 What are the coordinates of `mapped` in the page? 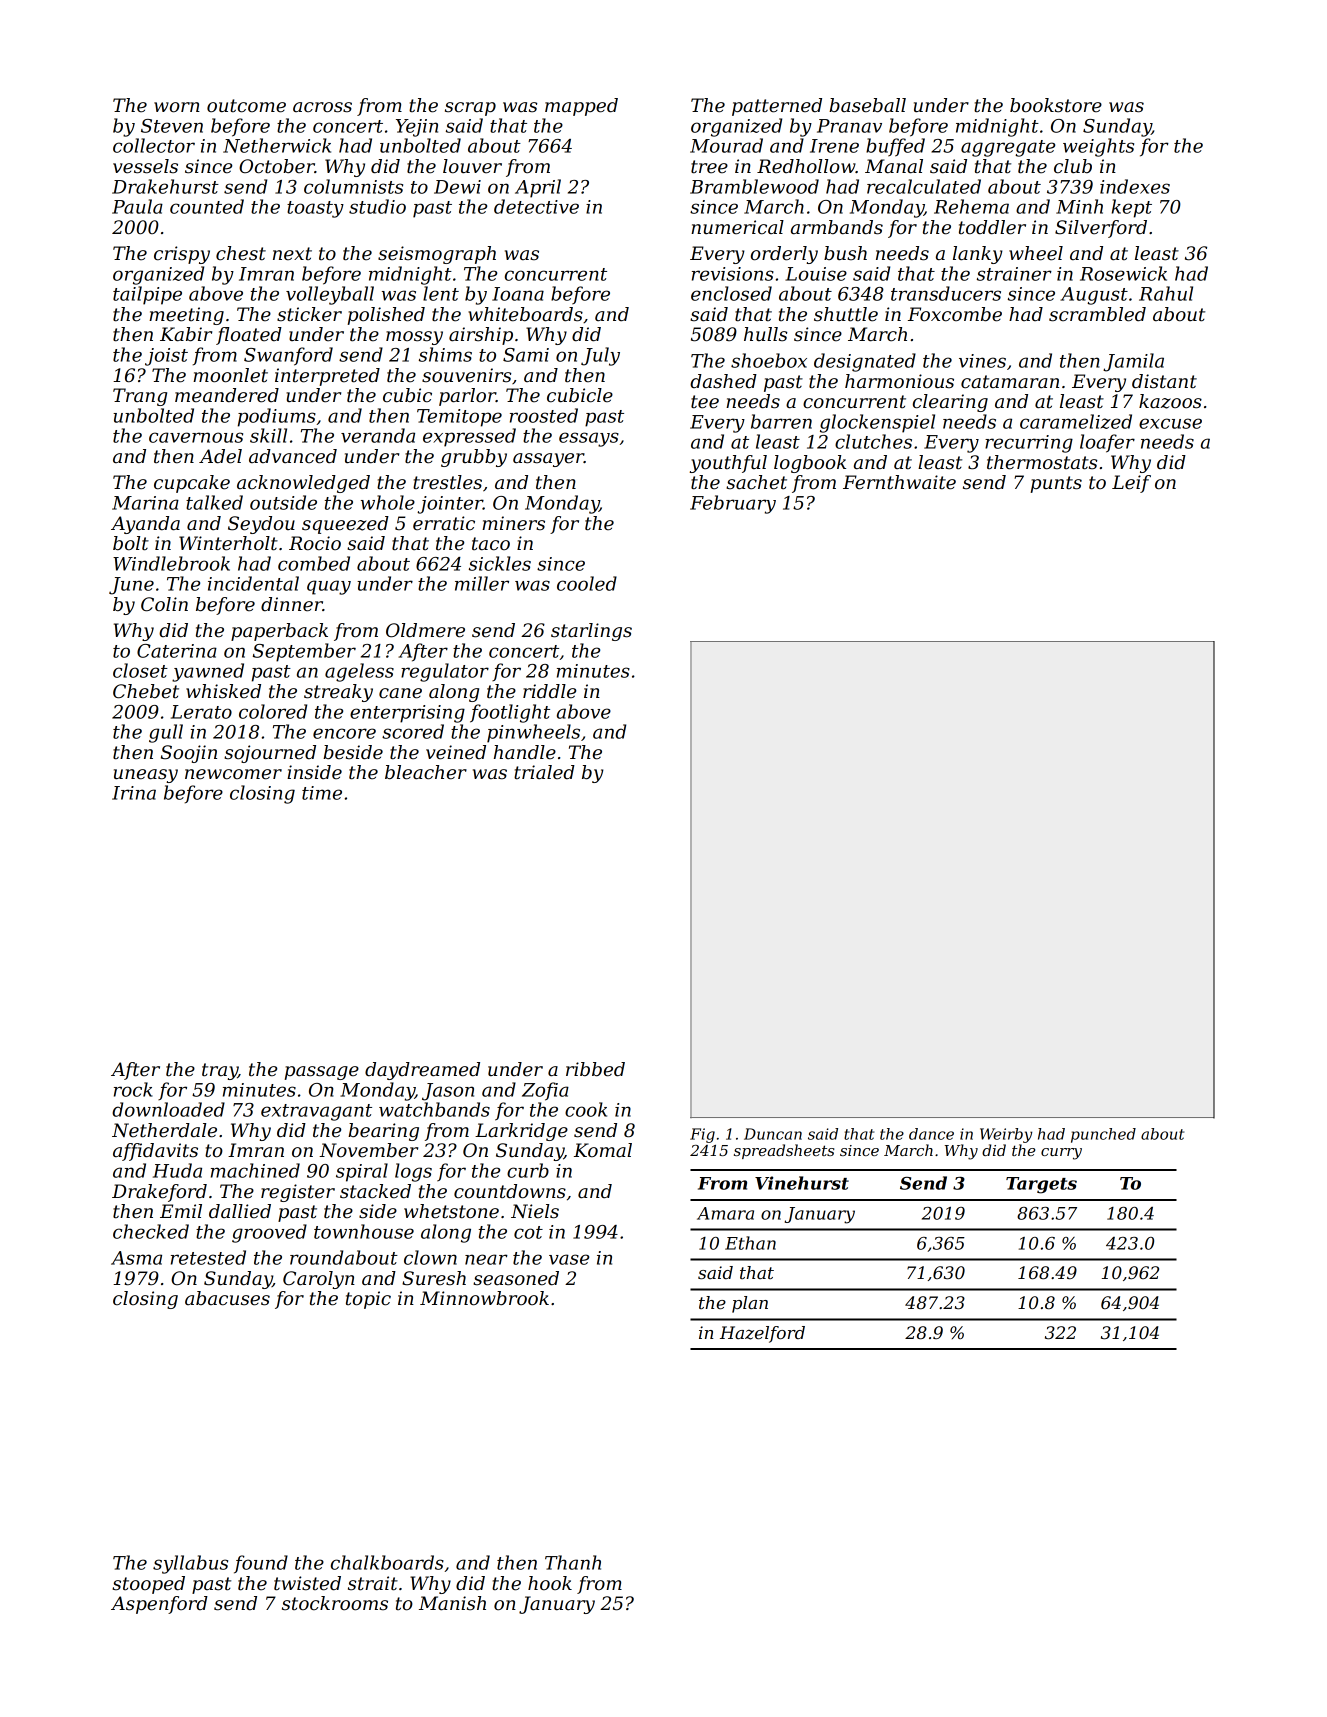 It's located at (581, 107).
